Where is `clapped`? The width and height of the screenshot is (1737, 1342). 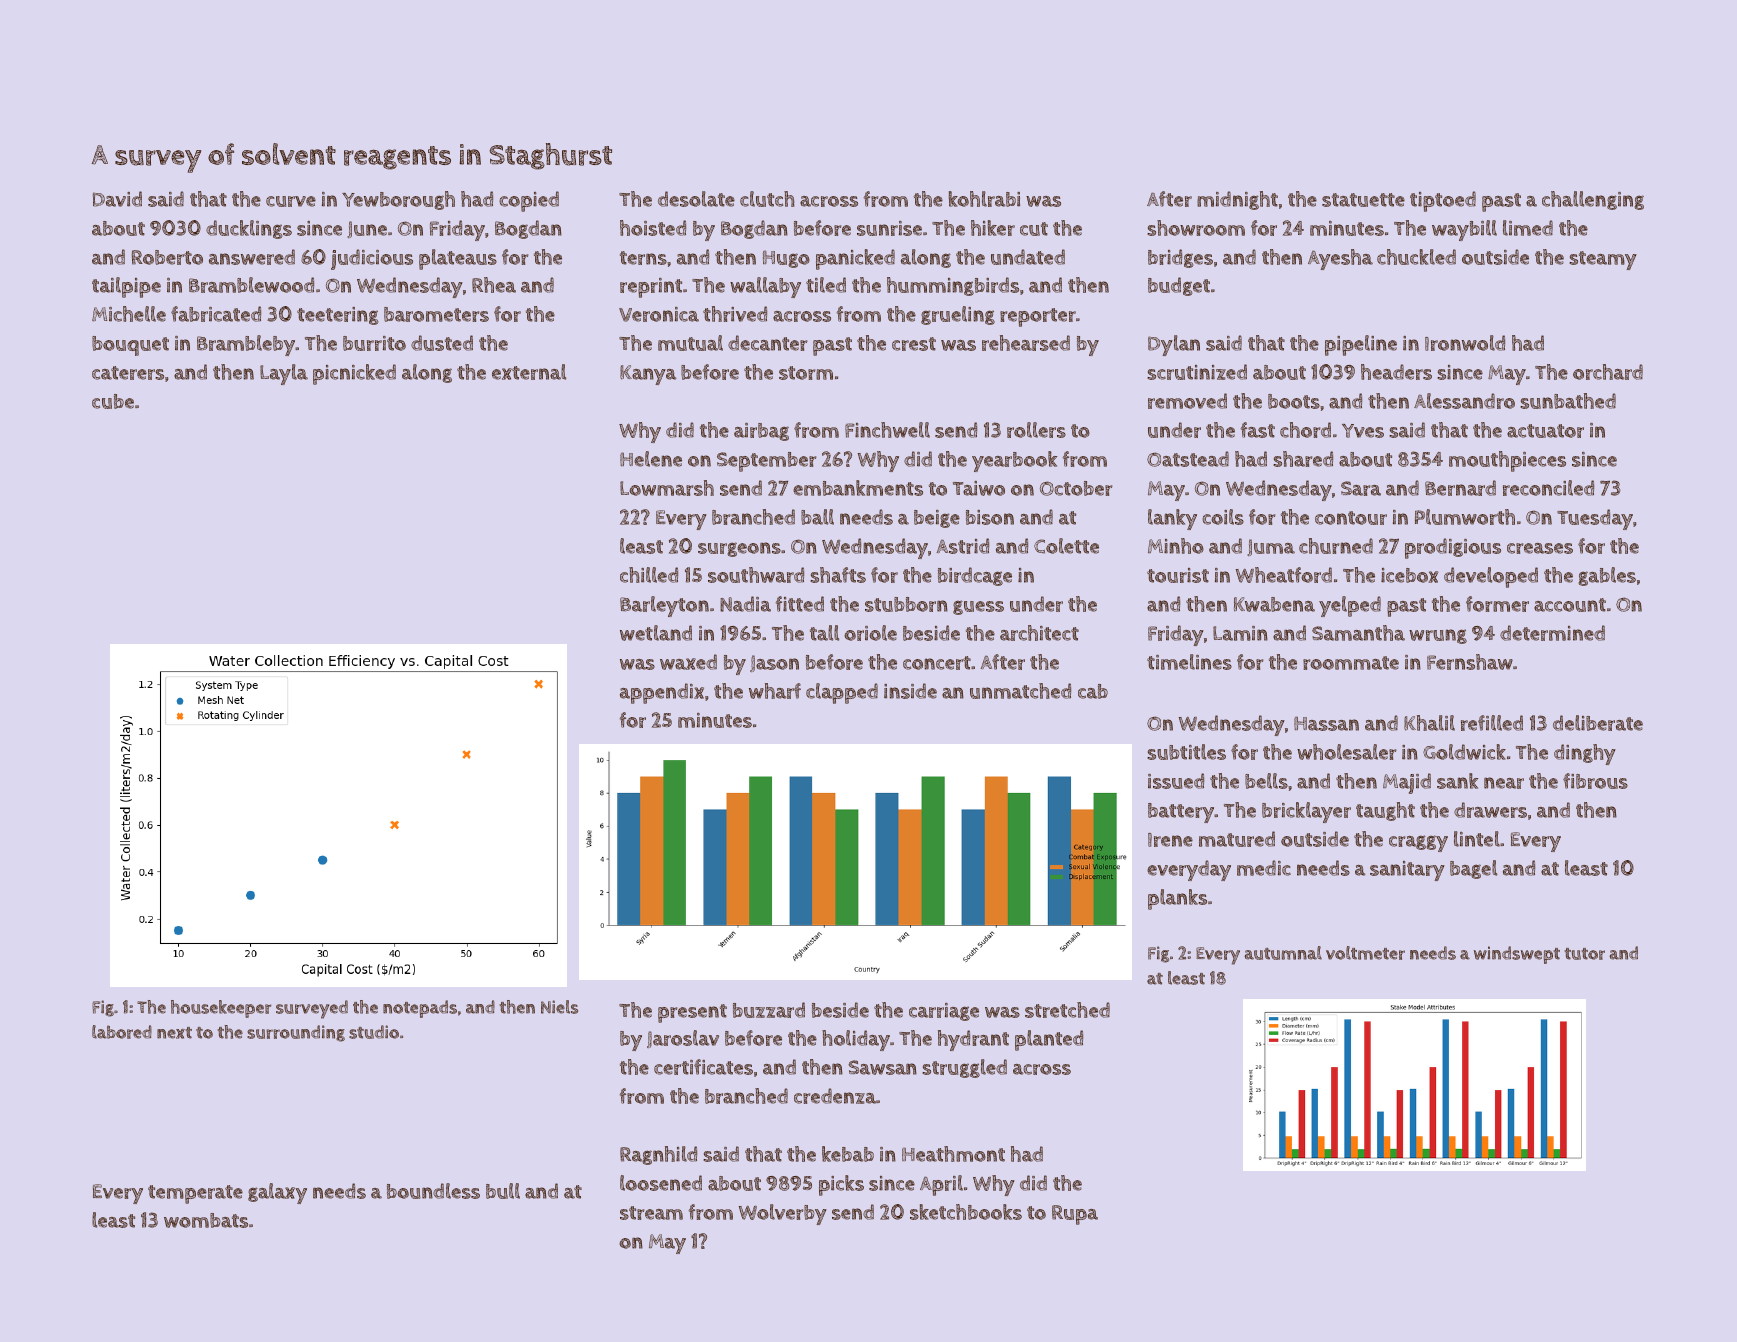
clapped is located at coordinates (842, 693).
